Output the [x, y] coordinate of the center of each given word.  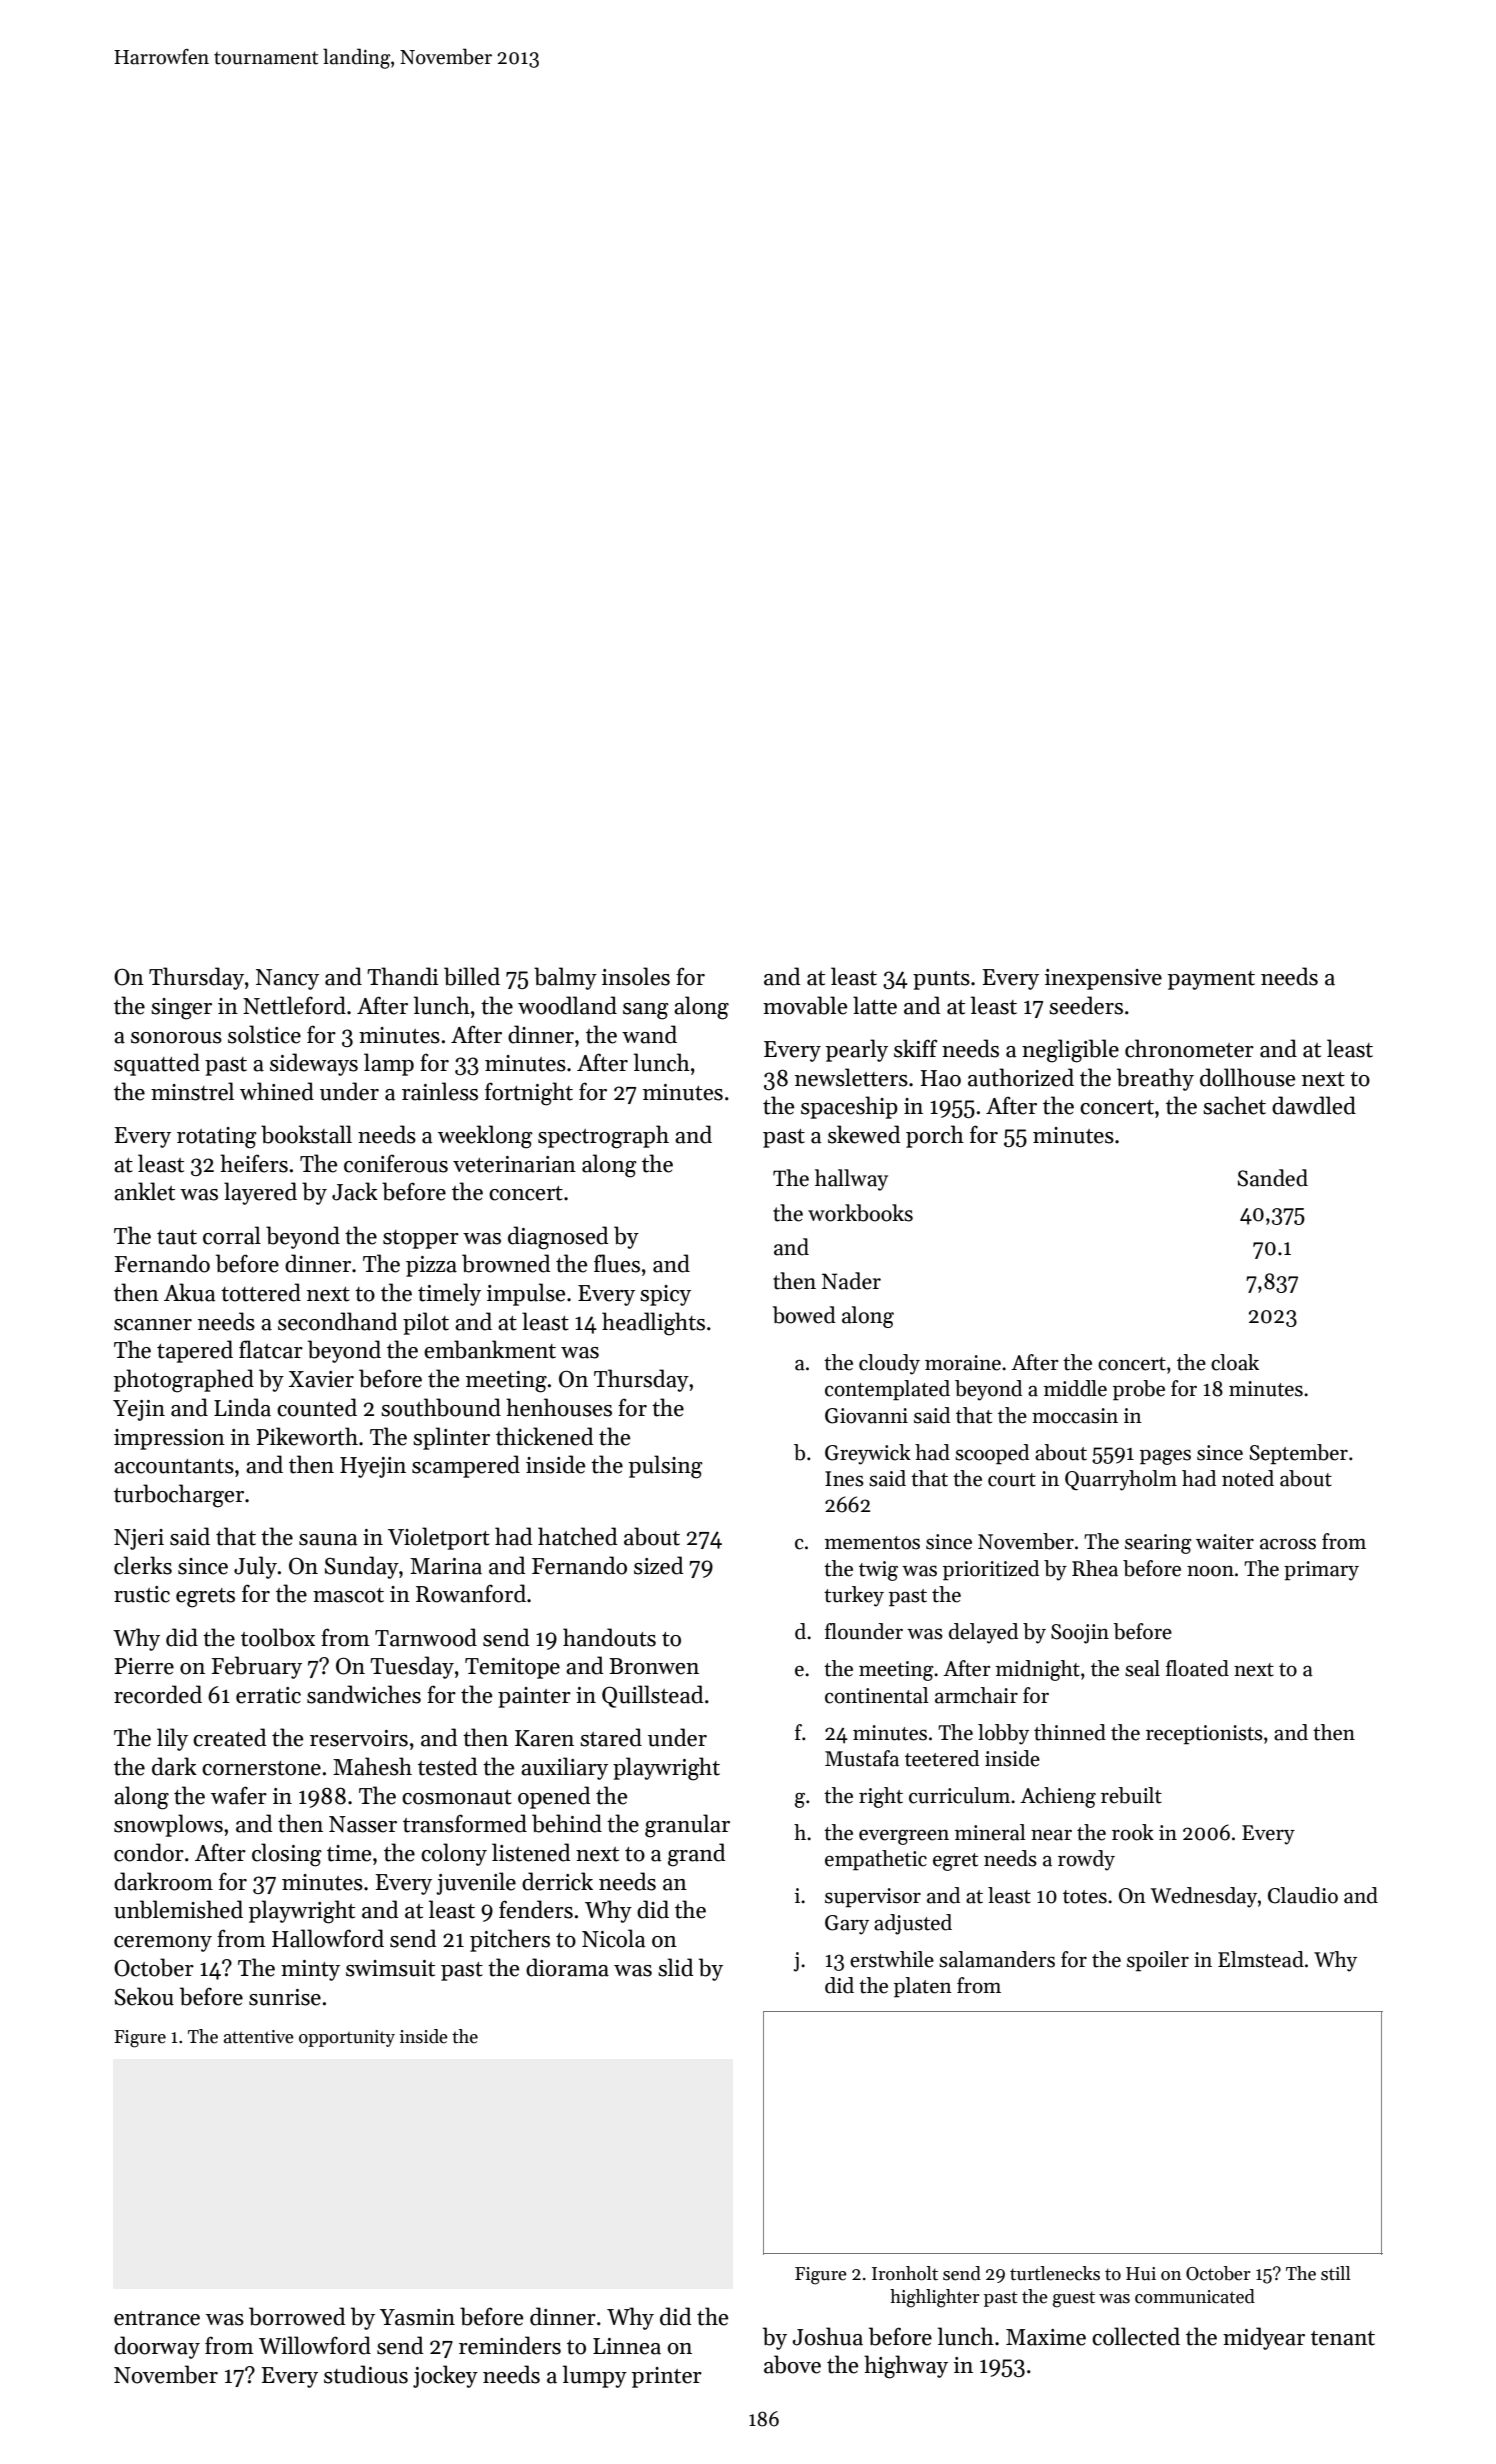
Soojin [1080, 1634]
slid [675, 1967]
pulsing [666, 1467]
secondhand [337, 1321]
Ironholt [905, 2273]
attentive [259, 2037]
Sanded [1273, 1178]
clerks [143, 1565]
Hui [1141, 2274]
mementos [872, 1543]
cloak [1235, 1362]
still [1336, 2273]
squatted [157, 1064]
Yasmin [417, 2317]
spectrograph [603, 1137]
